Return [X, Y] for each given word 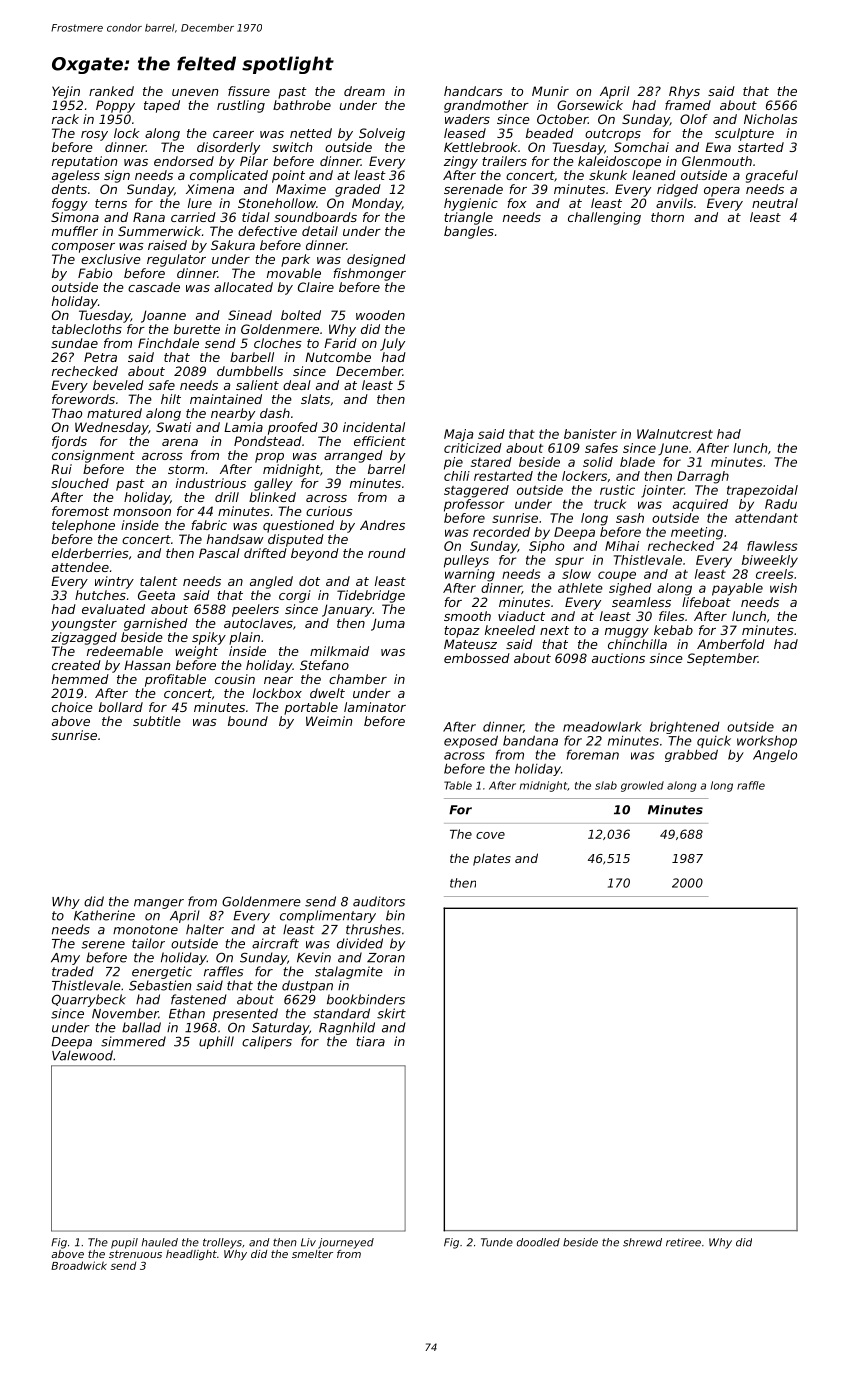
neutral [775, 203]
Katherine [104, 915]
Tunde [497, 1242]
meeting [697, 533]
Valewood [82, 1055]
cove [490, 835]
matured [114, 413]
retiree [683, 1242]
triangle [468, 218]
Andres [382, 525]
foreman [593, 755]
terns [111, 203]
